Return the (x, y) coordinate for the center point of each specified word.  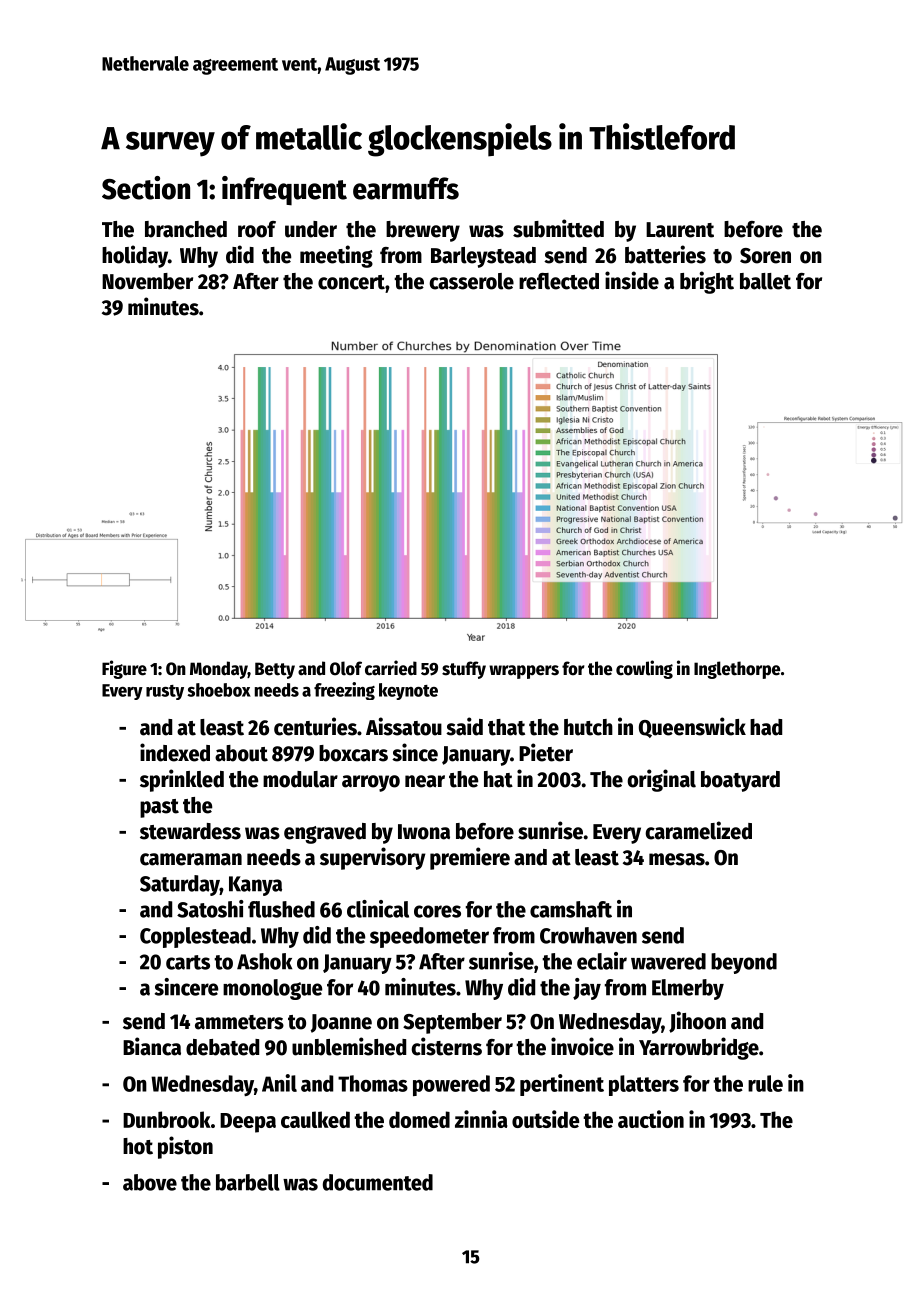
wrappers (524, 672)
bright (707, 282)
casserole (471, 281)
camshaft (571, 909)
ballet (765, 281)
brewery (423, 231)
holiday (135, 256)
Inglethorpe (737, 670)
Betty (275, 670)
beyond (744, 963)
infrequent (284, 191)
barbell (248, 1182)
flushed (281, 909)
